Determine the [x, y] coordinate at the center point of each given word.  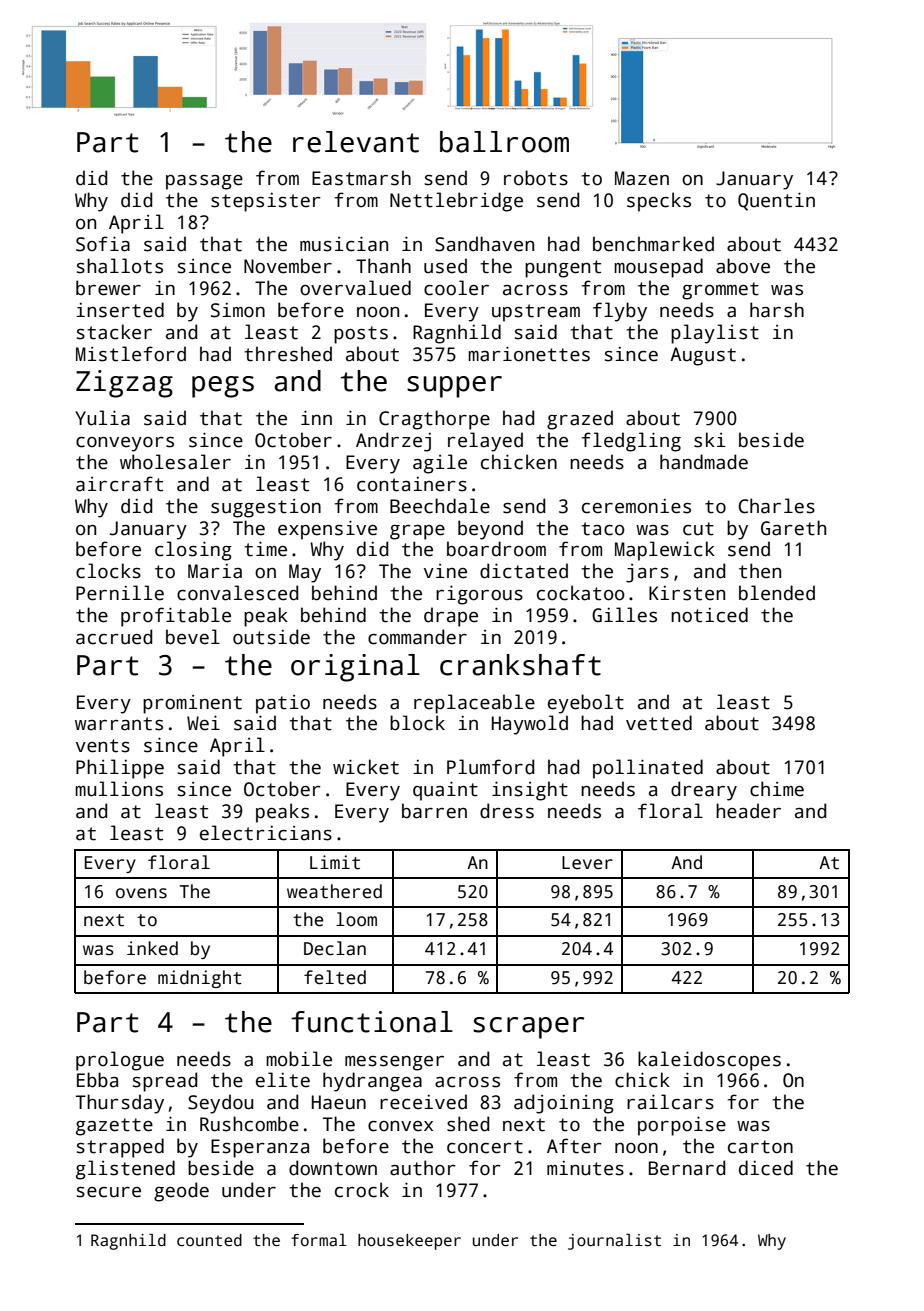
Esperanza [260, 1148]
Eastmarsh [361, 178]
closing [193, 551]
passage [204, 182]
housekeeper [409, 1242]
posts [361, 335]
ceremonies [636, 506]
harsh [777, 310]
